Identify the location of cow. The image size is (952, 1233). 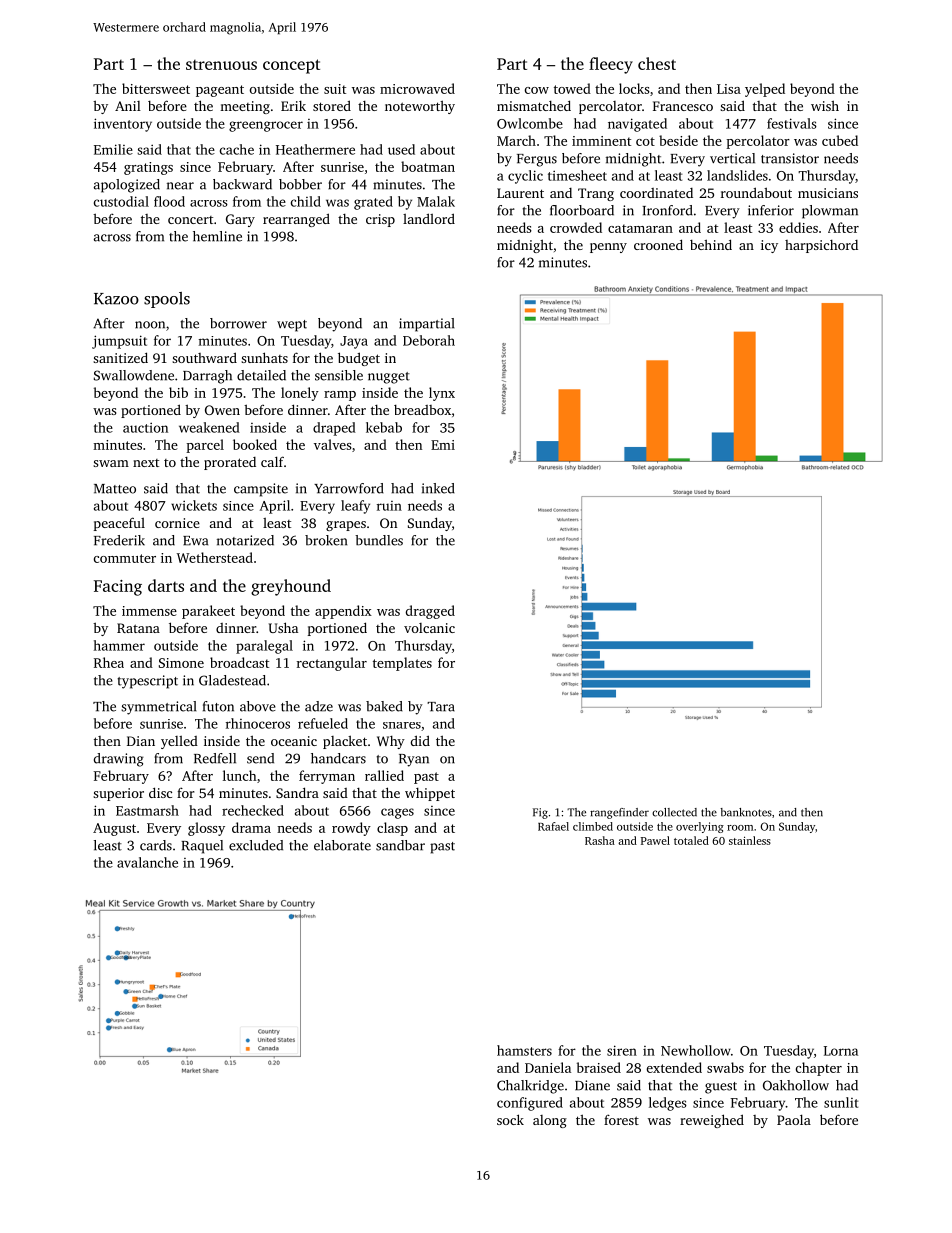
(537, 90).
